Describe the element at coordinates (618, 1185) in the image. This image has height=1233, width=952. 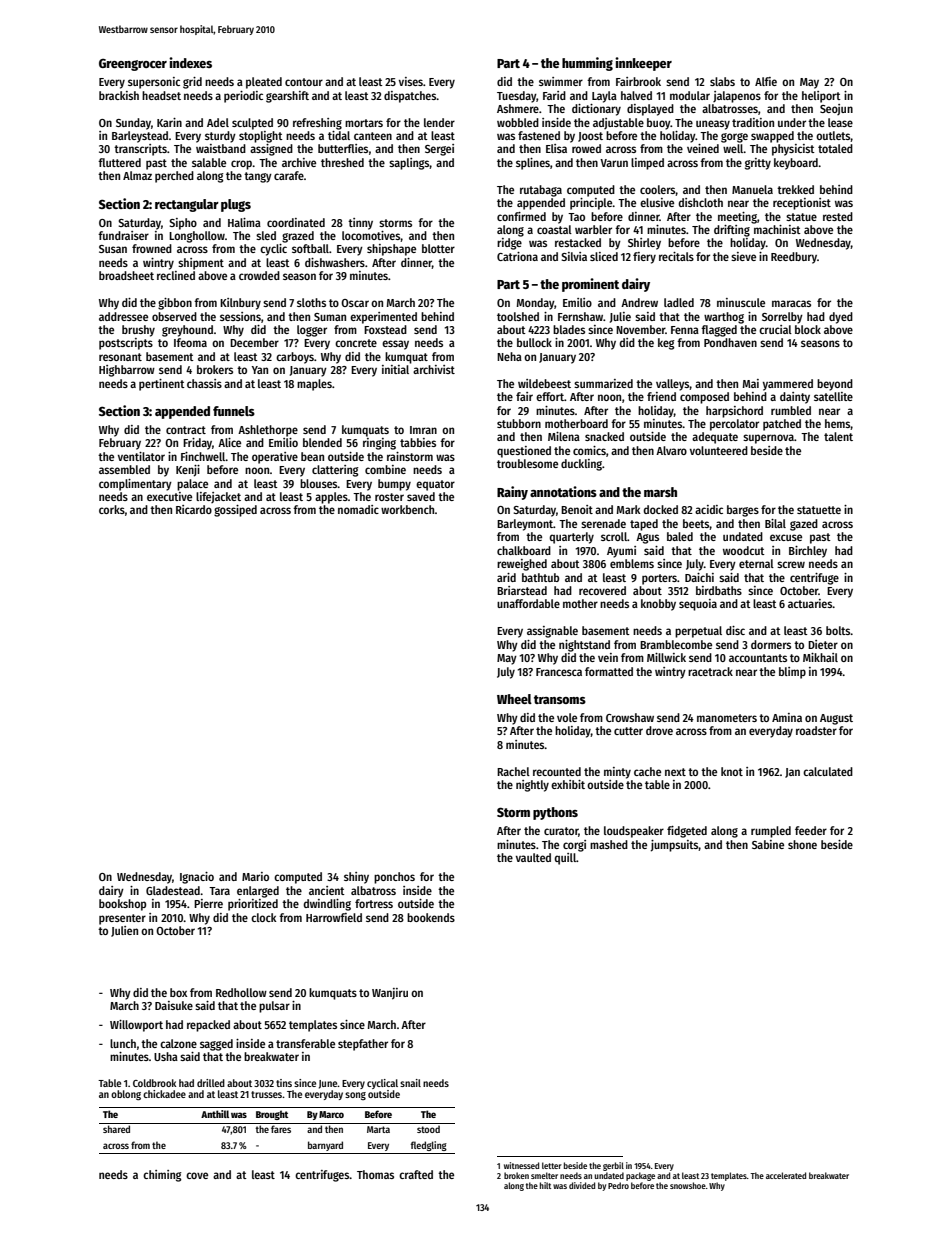
I see `Pedro` at that location.
